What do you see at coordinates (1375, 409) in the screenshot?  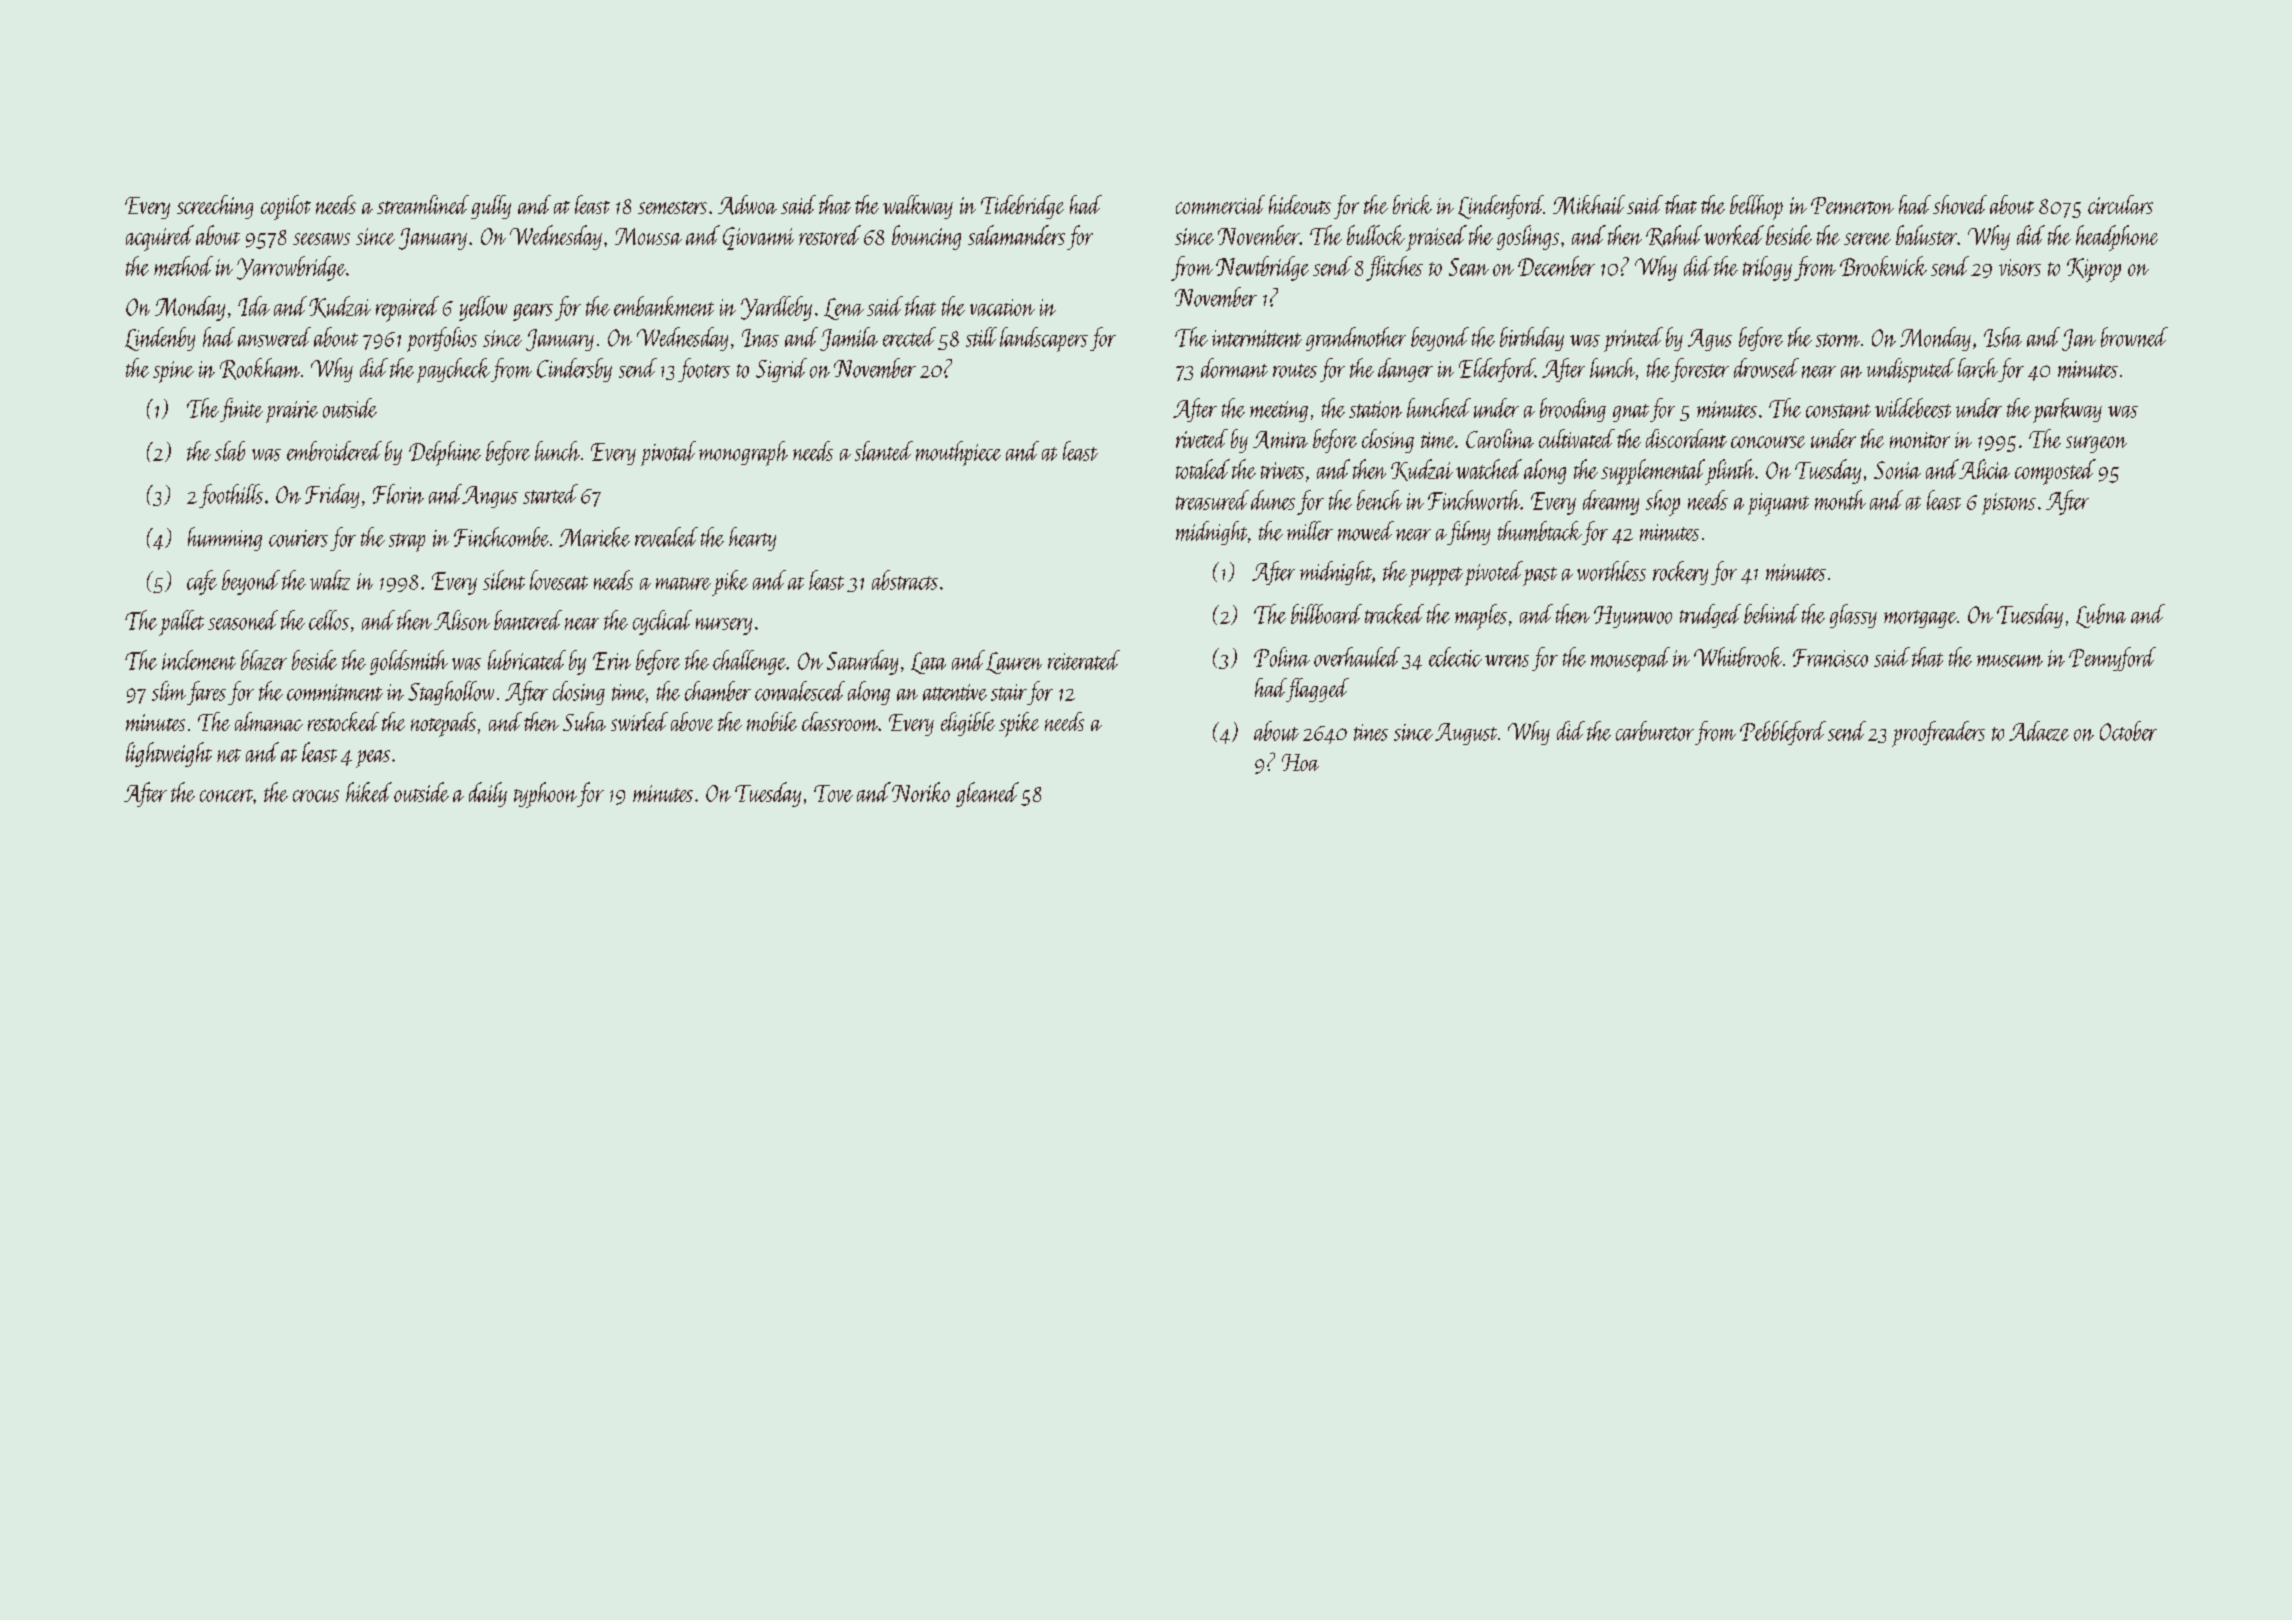 I see `station` at bounding box center [1375, 409].
